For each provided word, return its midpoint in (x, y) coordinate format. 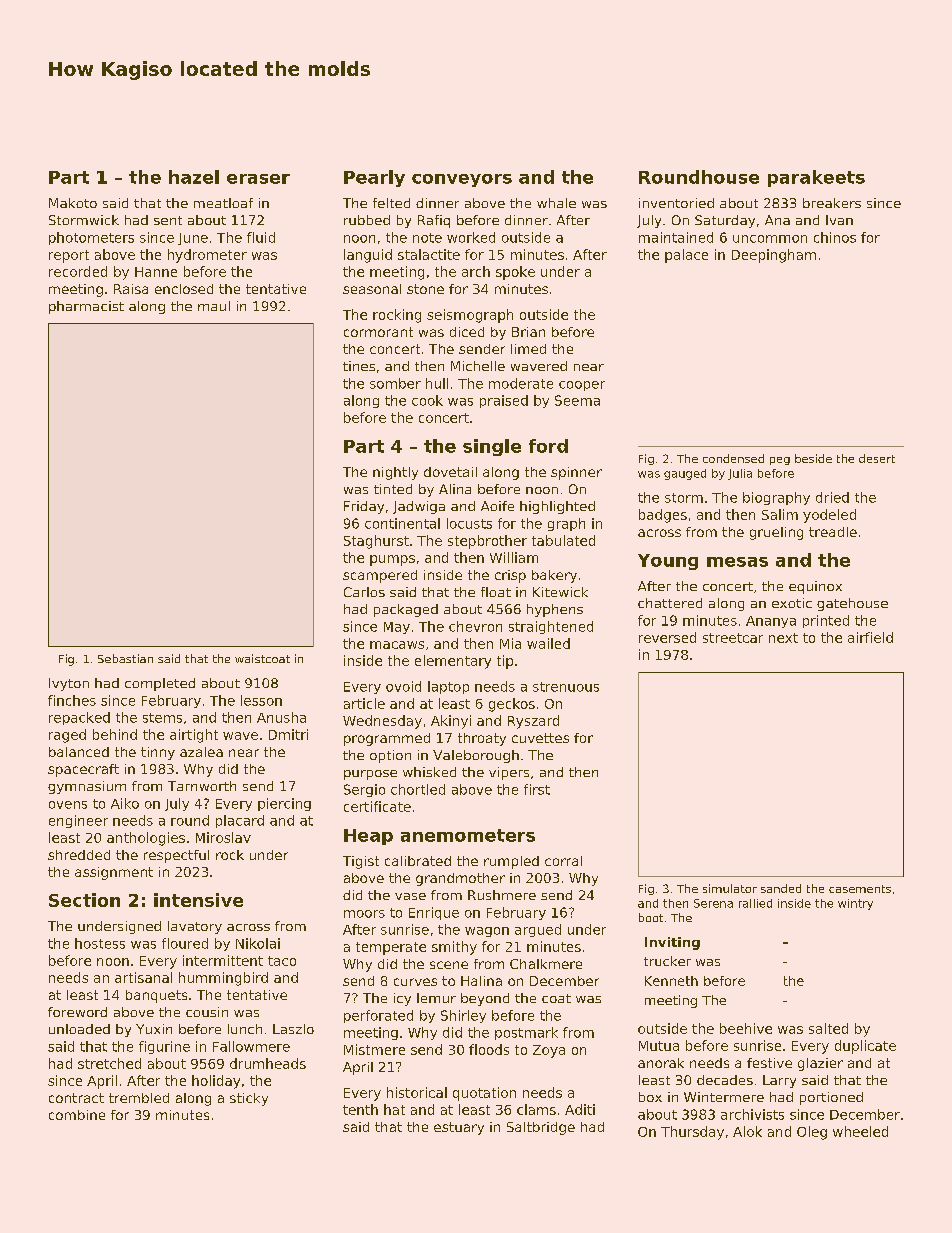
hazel (194, 177)
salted (828, 1028)
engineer (78, 821)
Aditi (580, 1109)
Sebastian (125, 658)
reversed (667, 637)
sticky (249, 1099)
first (537, 789)
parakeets (816, 178)
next (783, 638)
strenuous (566, 687)
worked (471, 237)
